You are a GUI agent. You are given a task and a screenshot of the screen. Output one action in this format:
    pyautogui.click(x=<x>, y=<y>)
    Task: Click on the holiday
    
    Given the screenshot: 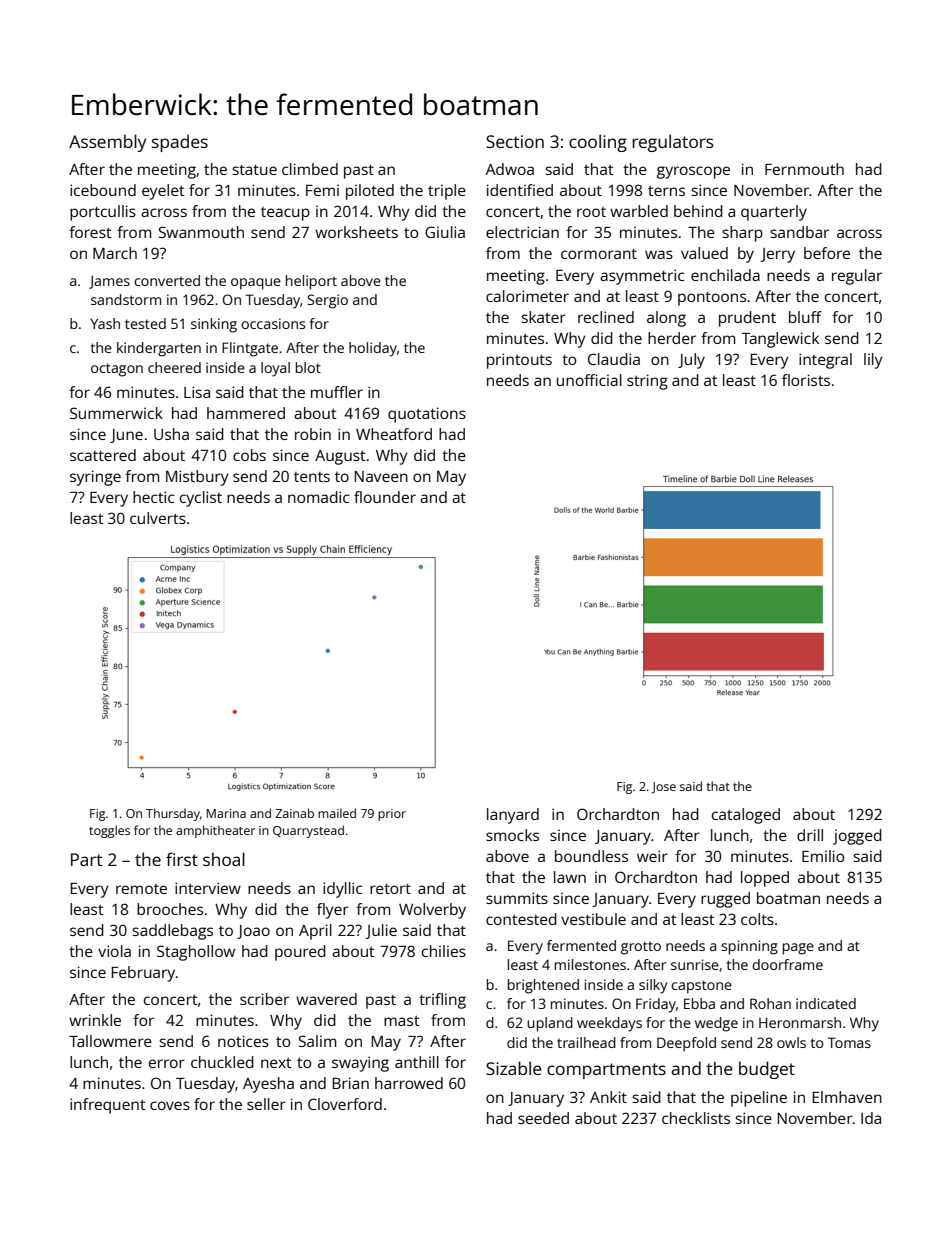 What is the action you would take?
    pyautogui.click(x=373, y=349)
